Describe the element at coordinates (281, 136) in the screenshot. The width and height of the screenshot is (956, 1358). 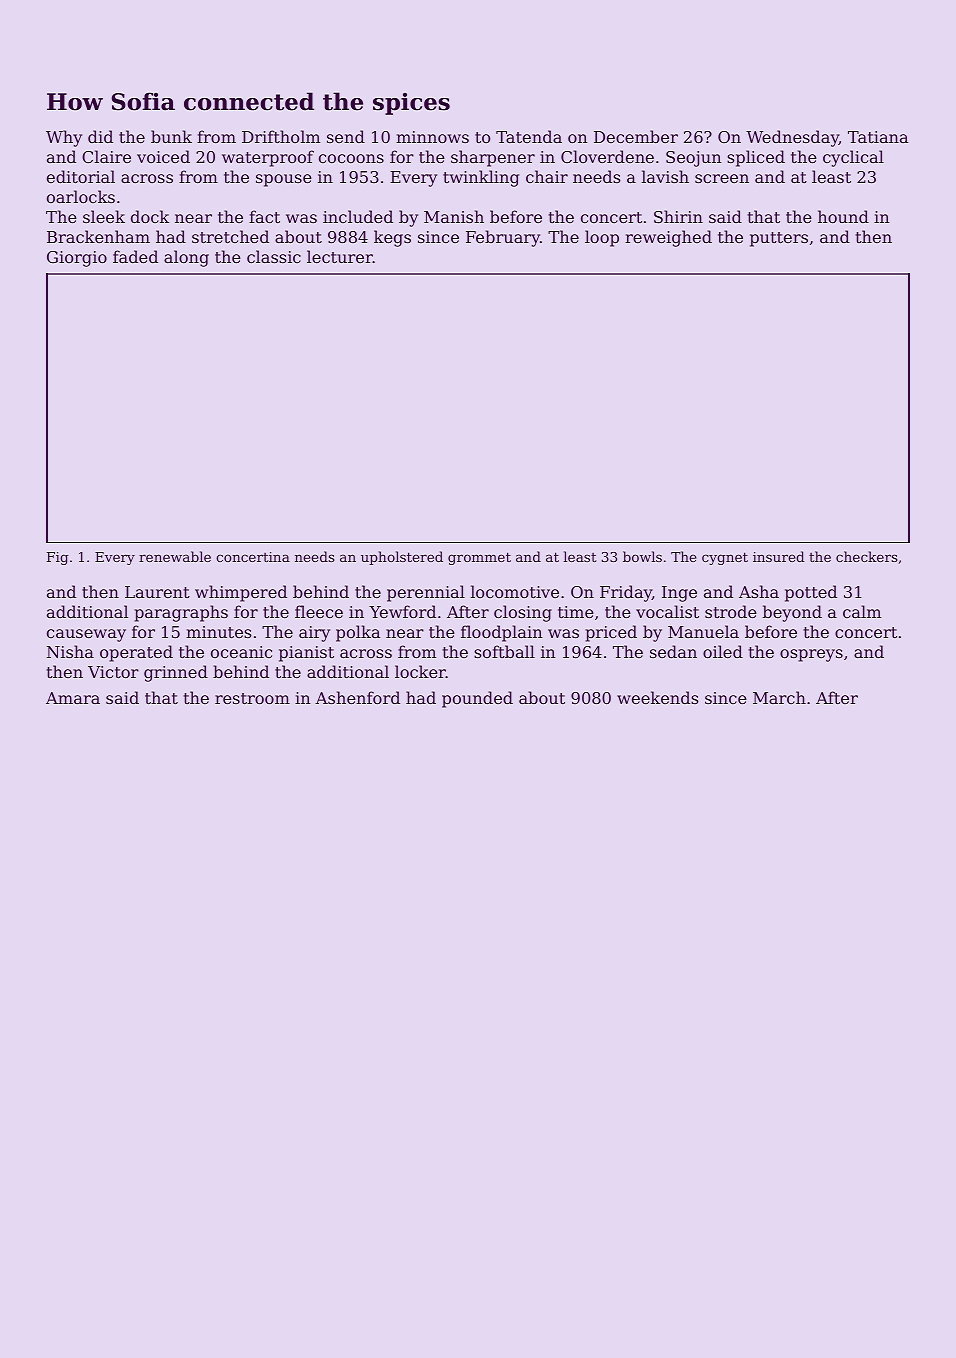
I see `Driftholm` at that location.
